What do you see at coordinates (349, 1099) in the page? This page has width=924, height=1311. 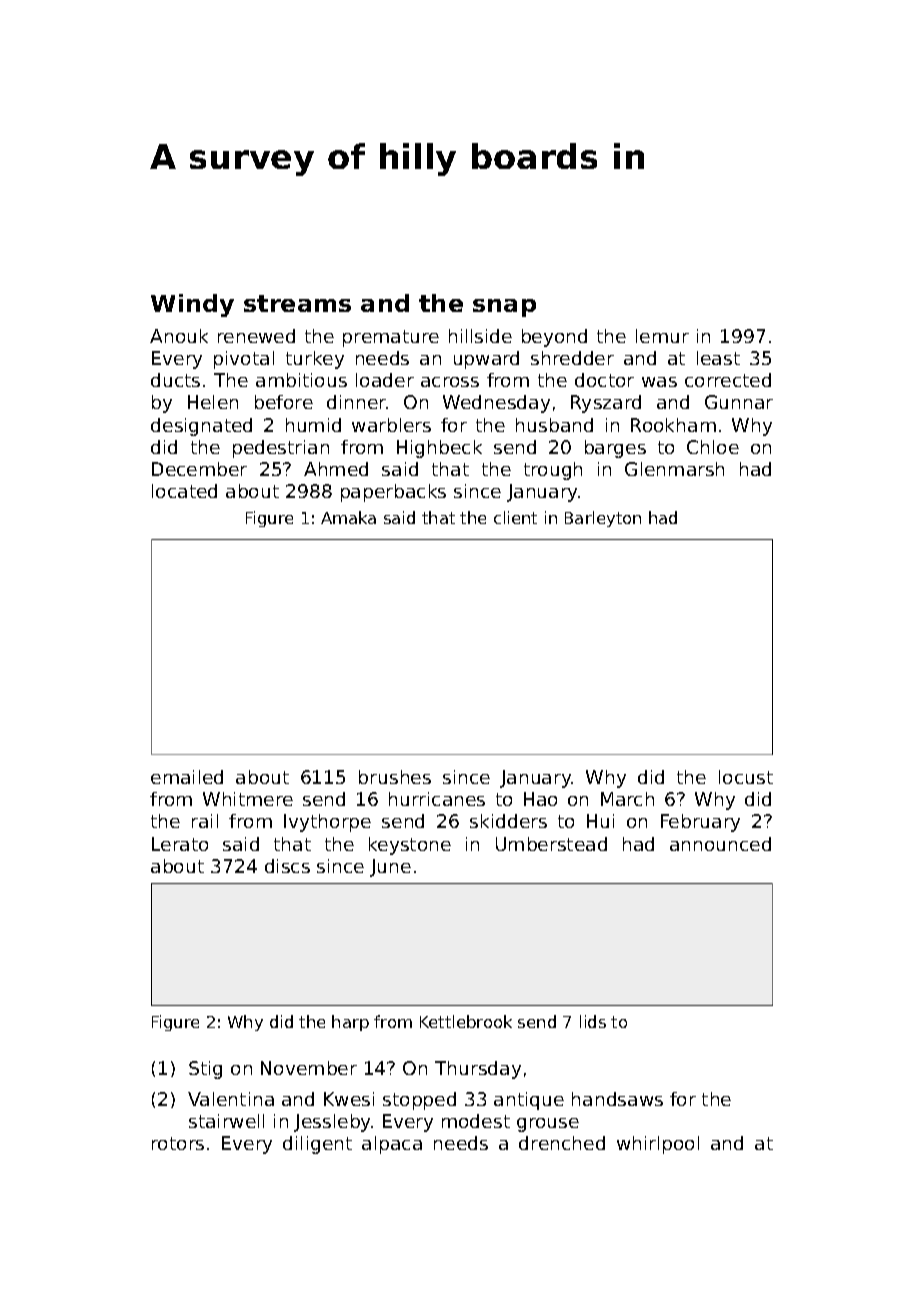 I see `Kwesi` at bounding box center [349, 1099].
